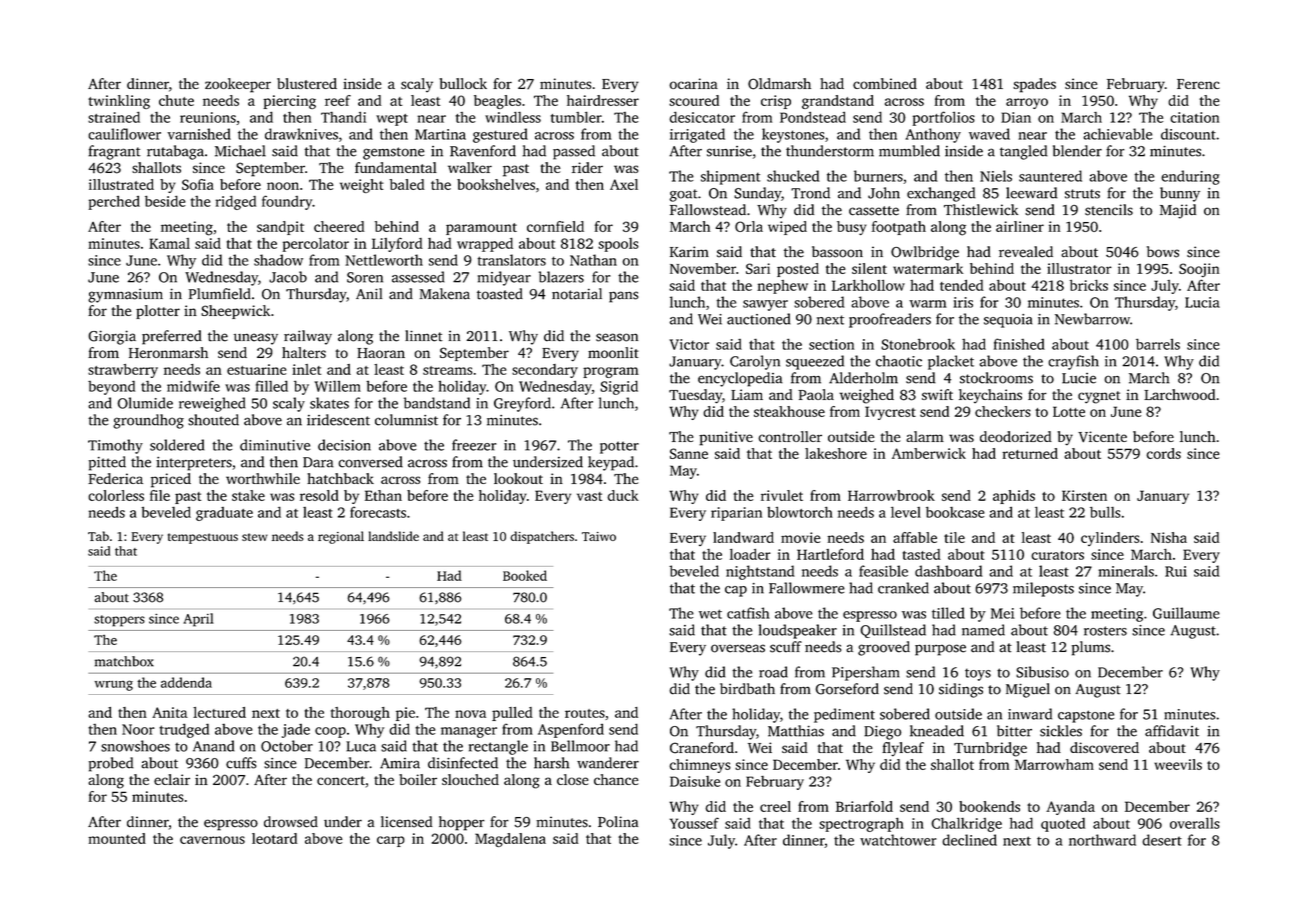 This screenshot has height=924, width=1308. What do you see at coordinates (1202, 302) in the screenshot?
I see `Lucia` at bounding box center [1202, 302].
